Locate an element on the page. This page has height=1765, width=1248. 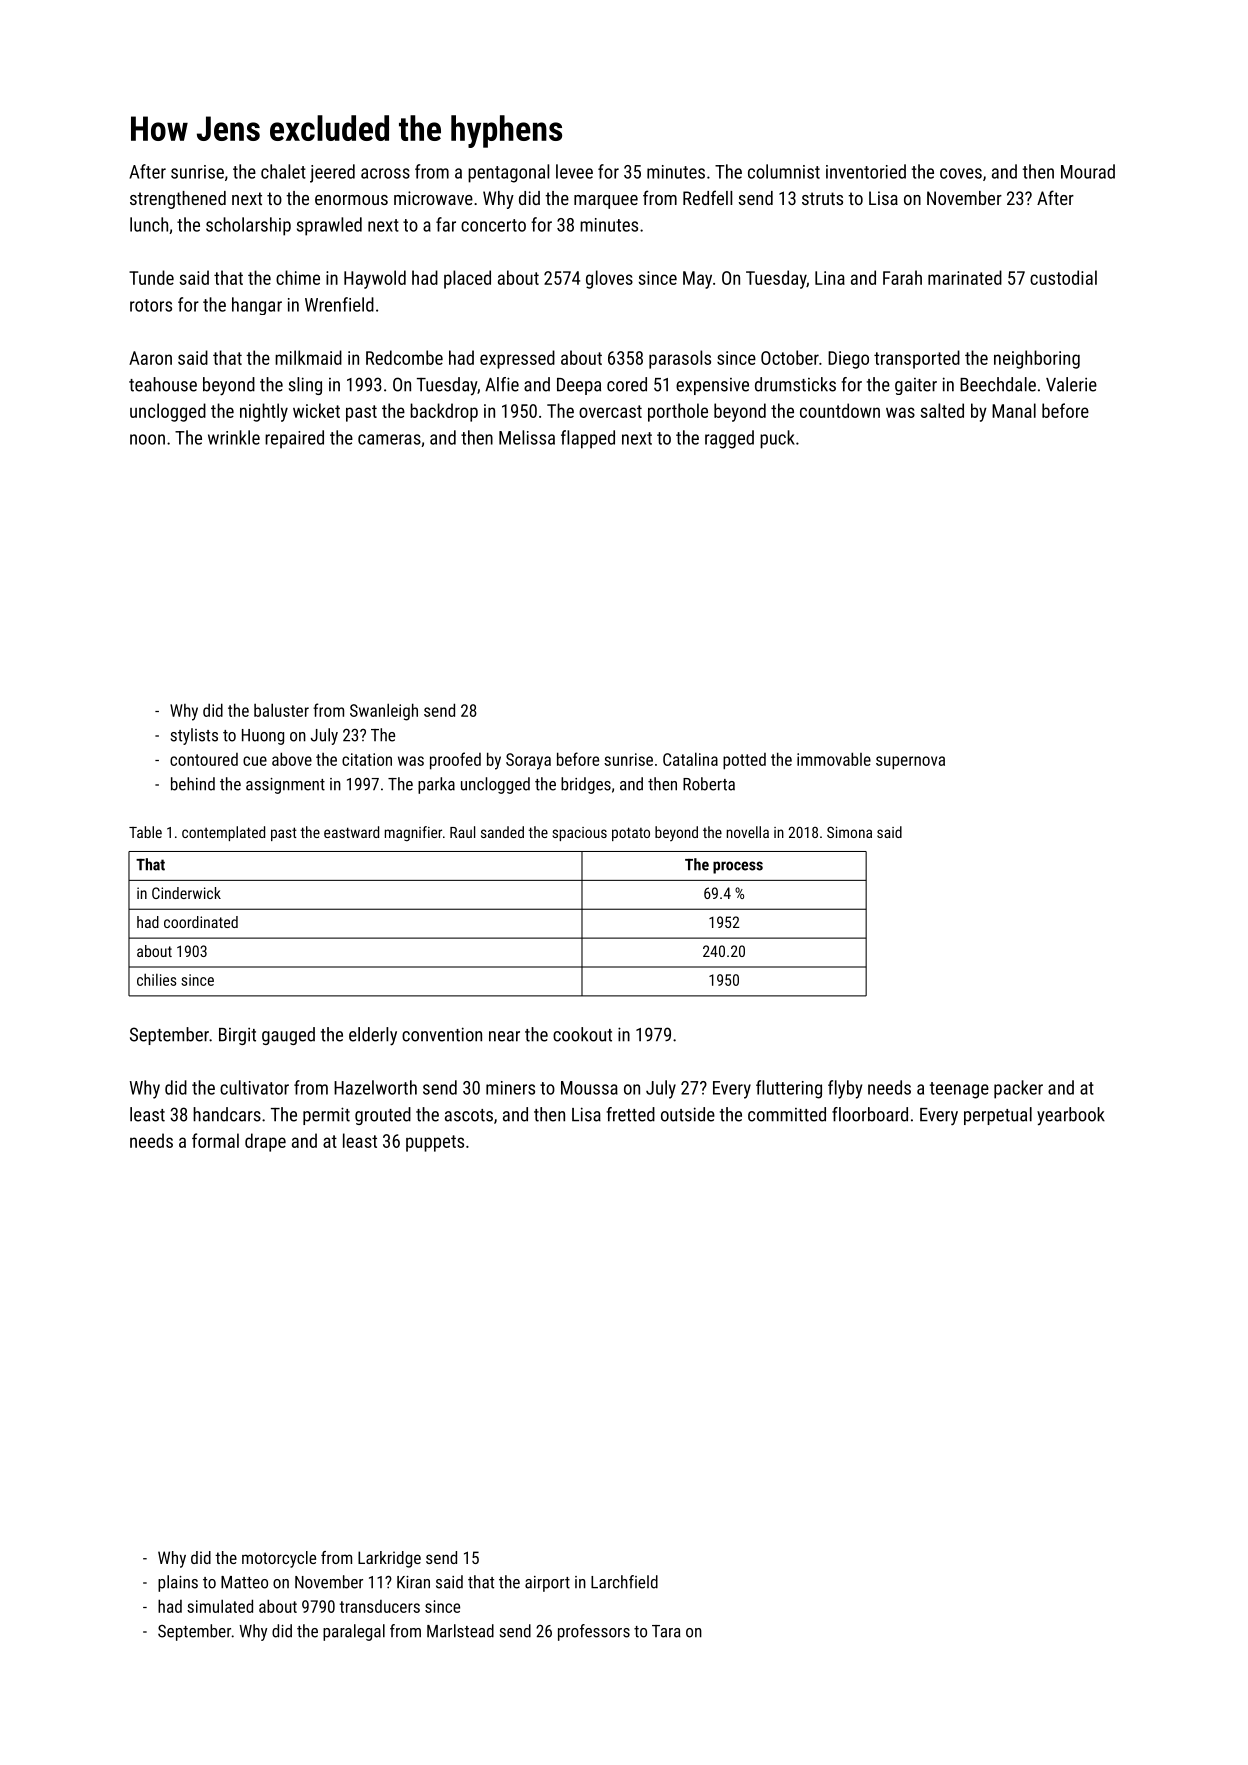
motorcycle is located at coordinates (279, 1559).
